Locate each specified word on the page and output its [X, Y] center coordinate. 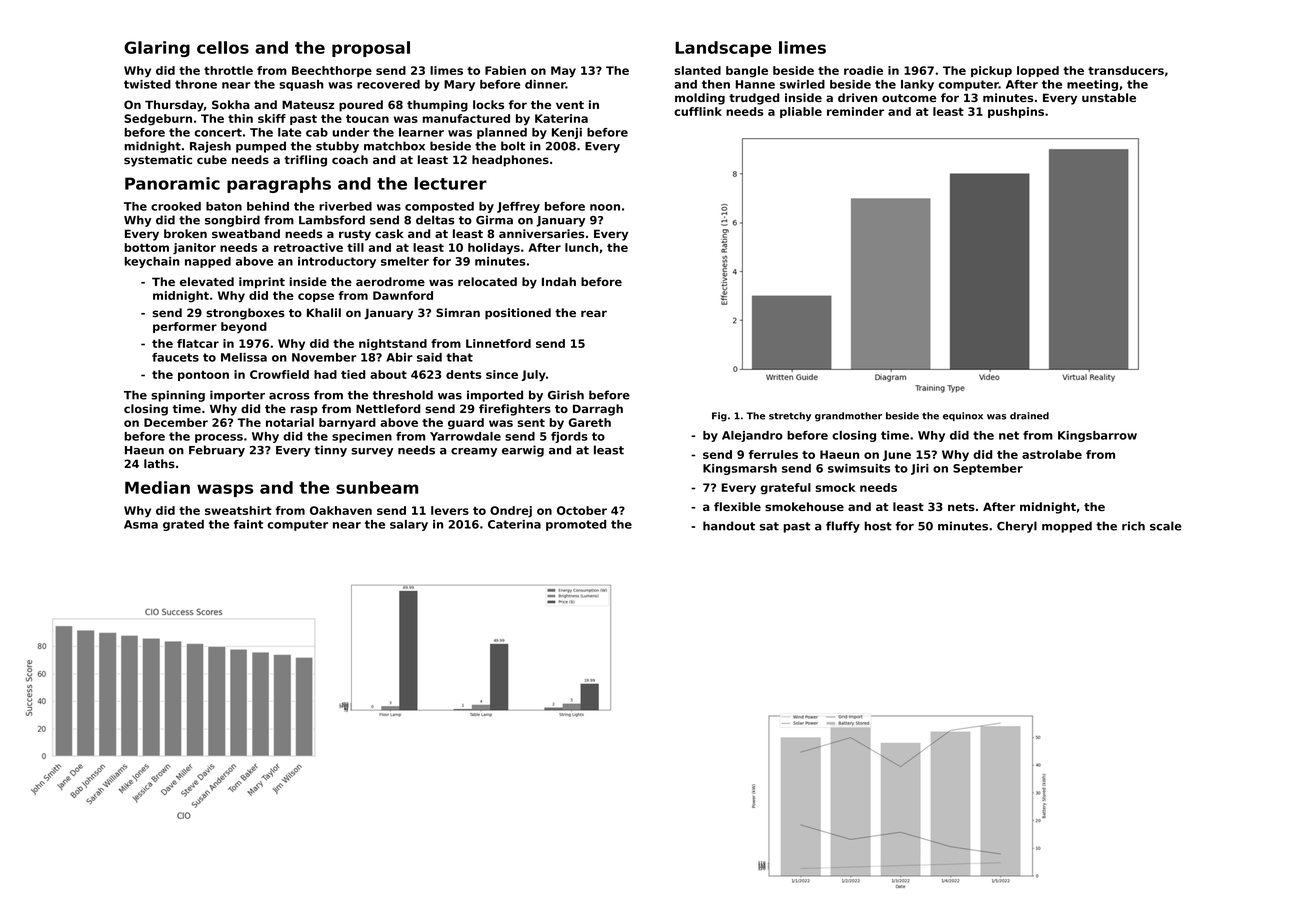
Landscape [723, 49]
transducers [1126, 70]
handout [729, 526]
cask [389, 233]
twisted [147, 84]
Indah [559, 281]
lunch [581, 247]
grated [183, 525]
